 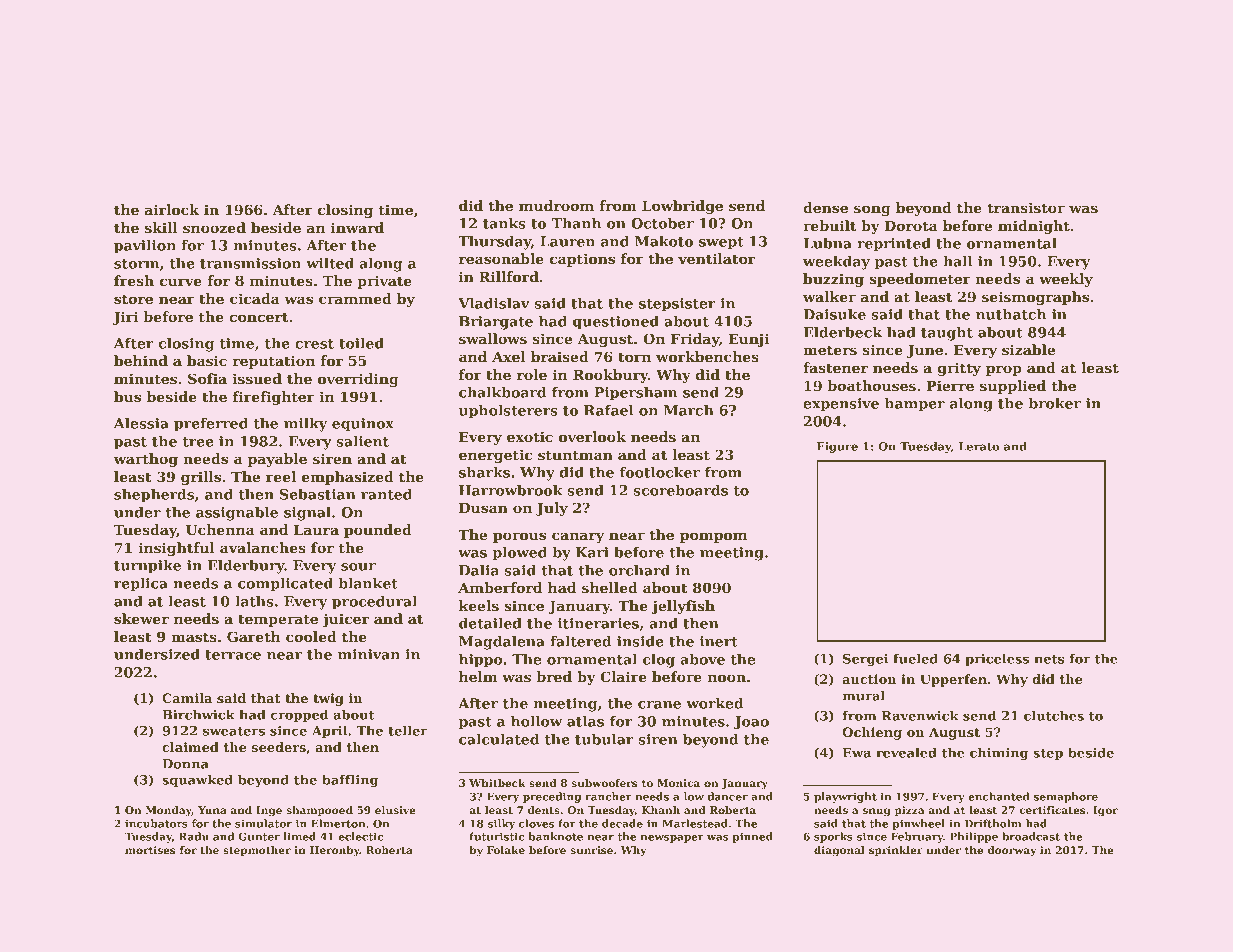 What do you see at coordinates (211, 425) in the screenshot?
I see `preferred` at bounding box center [211, 425].
